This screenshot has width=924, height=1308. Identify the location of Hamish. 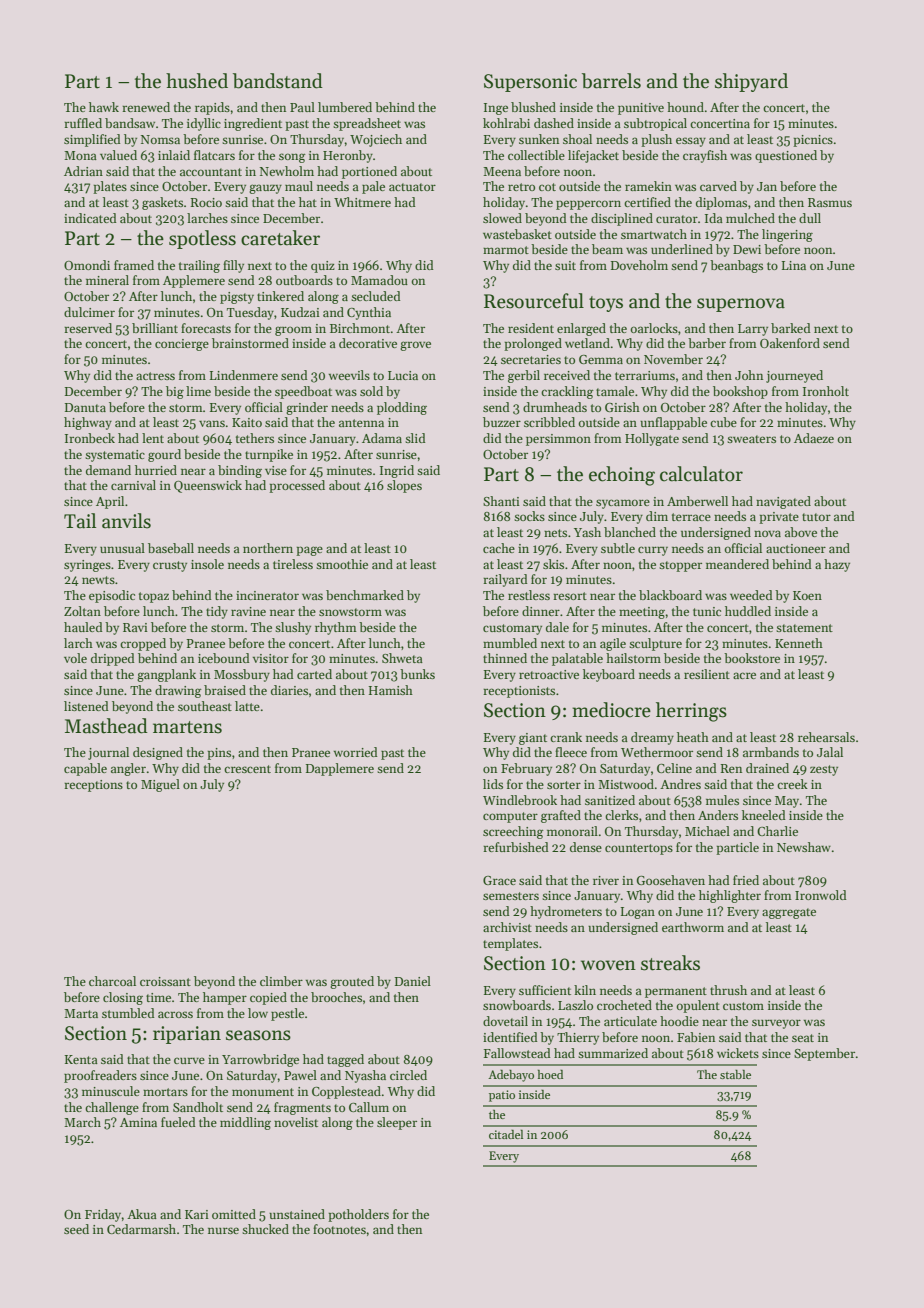
(391, 690).
